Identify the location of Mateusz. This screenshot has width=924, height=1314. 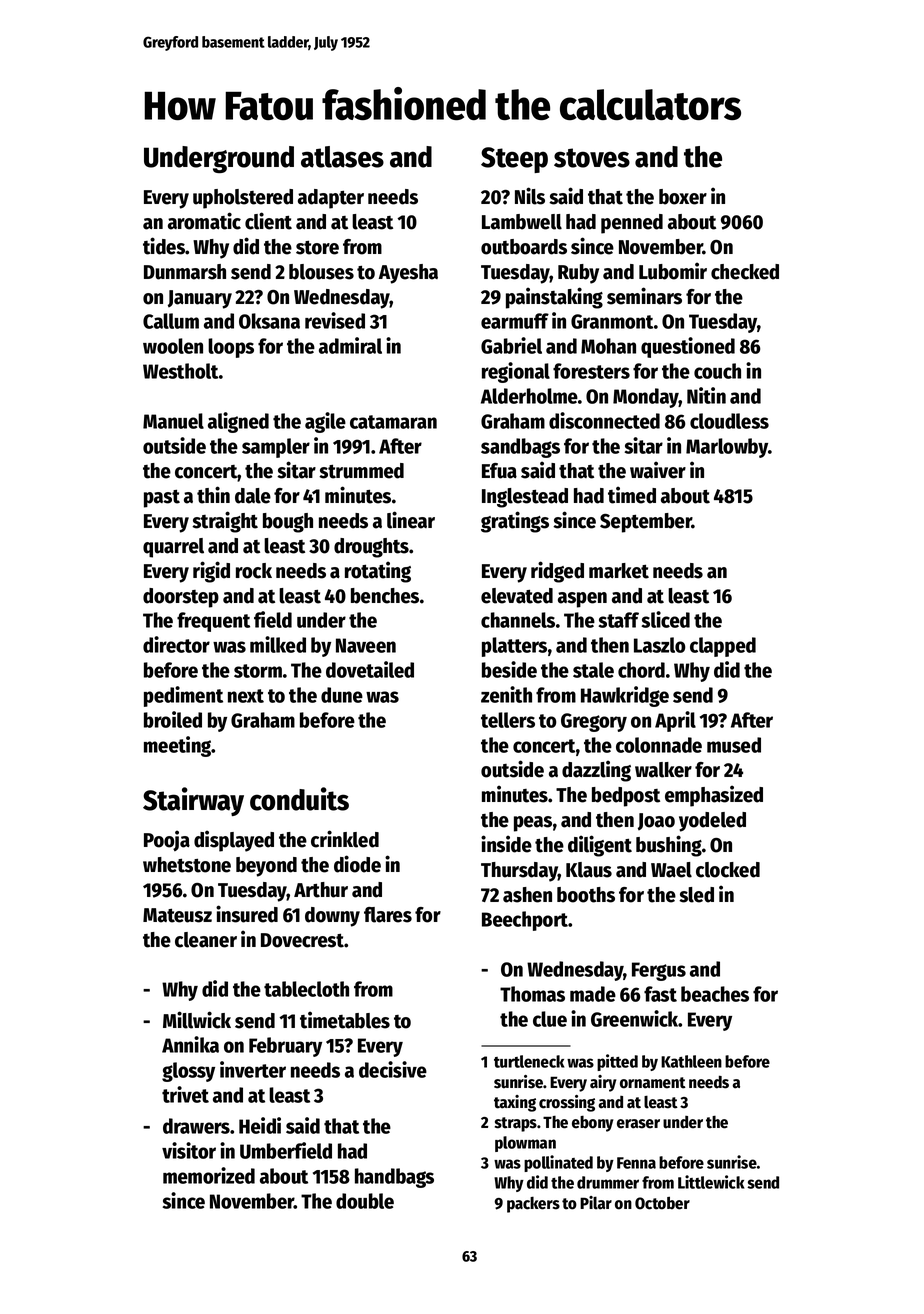
(177, 915).
